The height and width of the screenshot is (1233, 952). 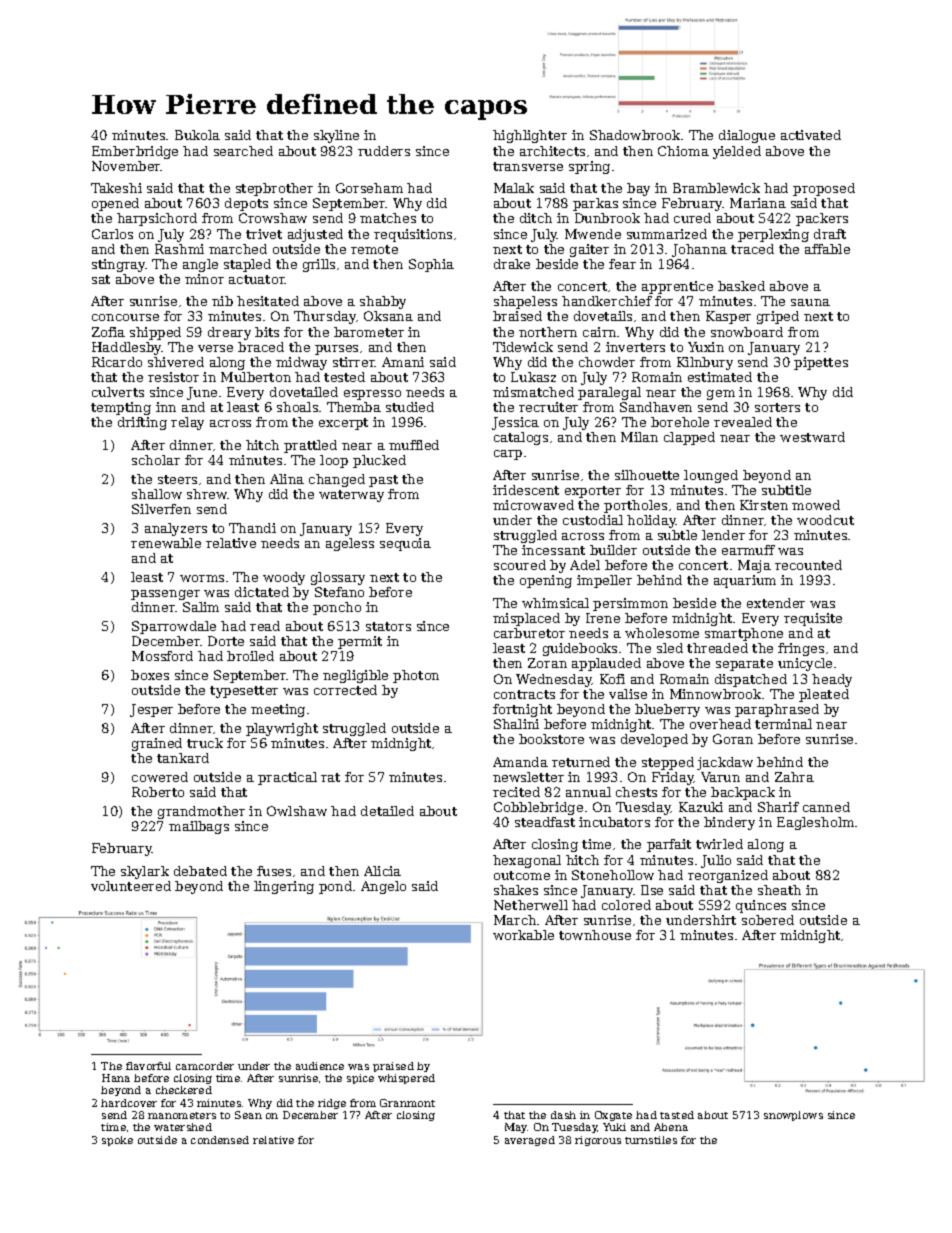 I want to click on averaged, so click(x=530, y=1141).
